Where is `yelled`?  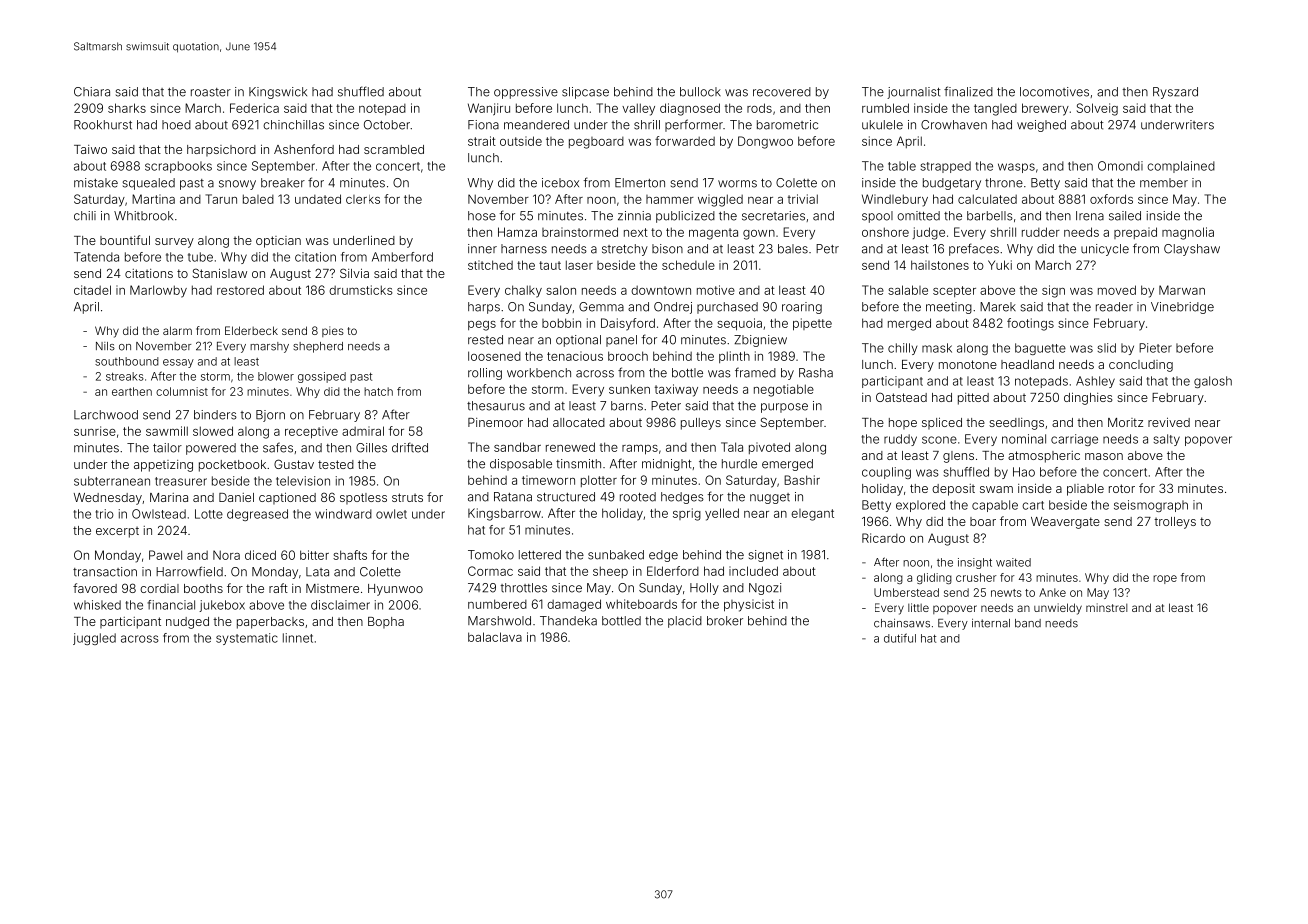 yelled is located at coordinates (722, 514).
